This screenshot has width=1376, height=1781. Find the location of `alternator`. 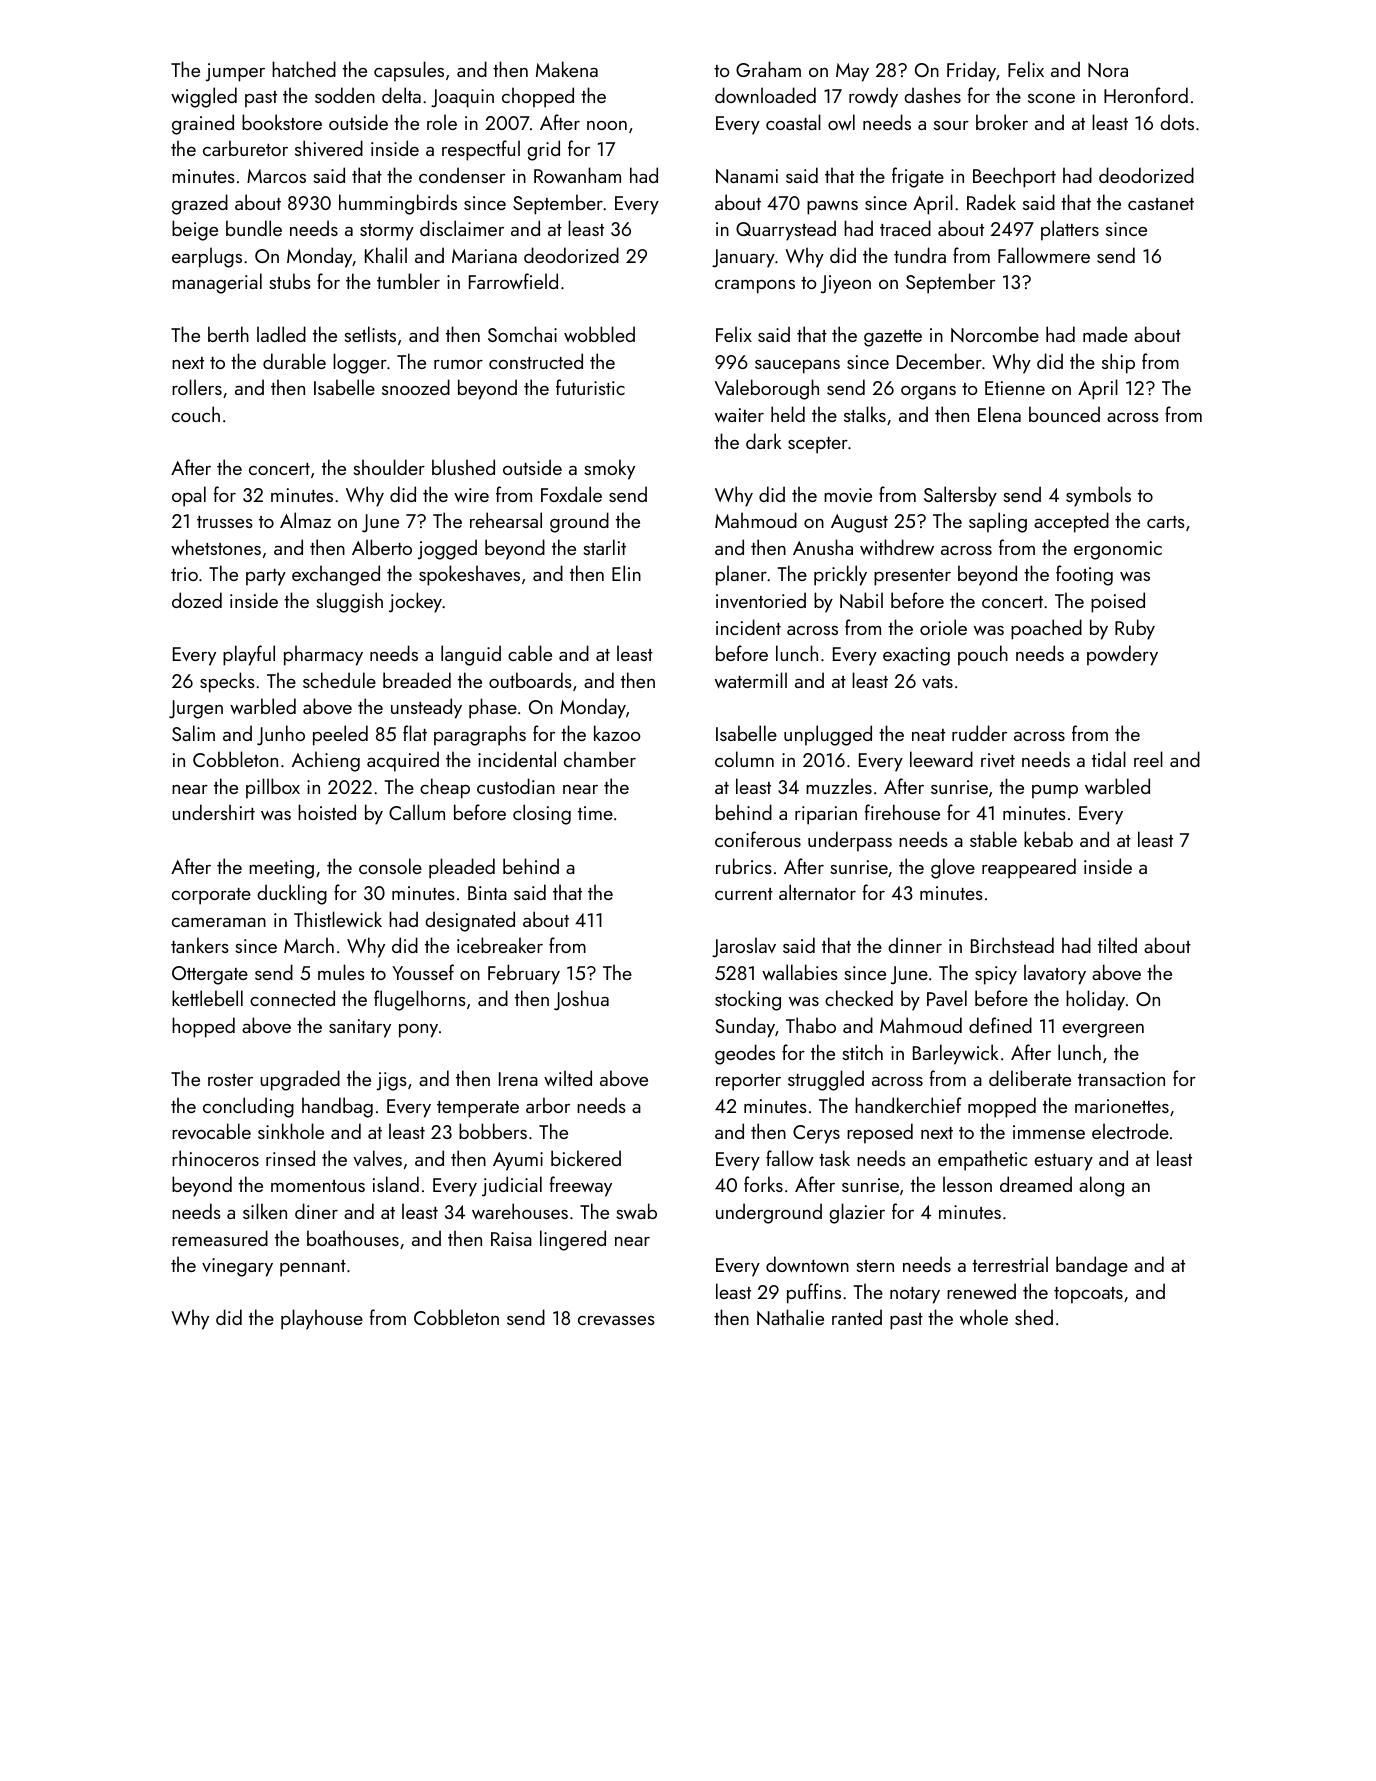

alternator is located at coordinates (817, 892).
